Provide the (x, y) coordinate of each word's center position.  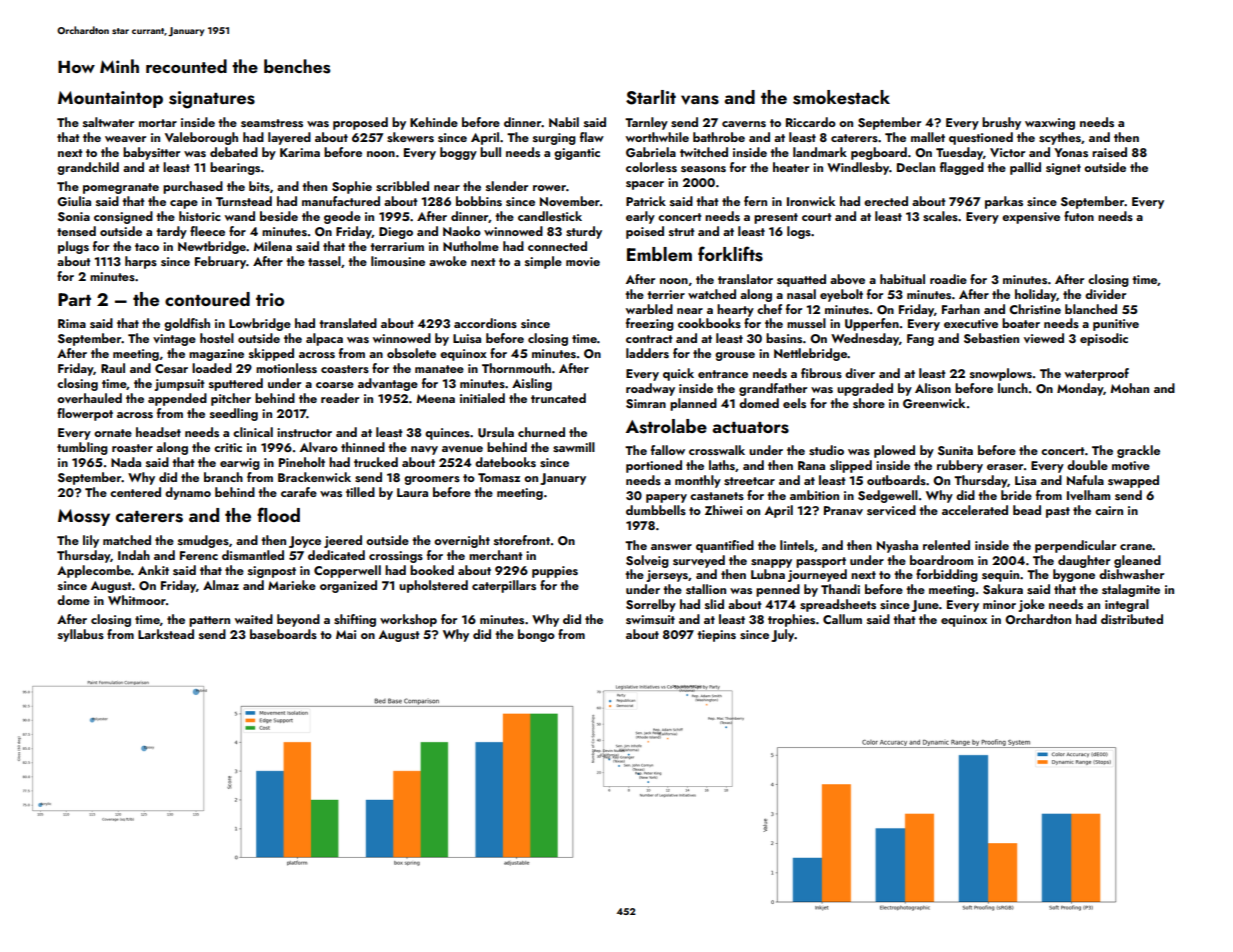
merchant (495, 555)
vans (700, 100)
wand (240, 216)
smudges (203, 541)
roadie (948, 279)
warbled (649, 309)
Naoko (462, 231)
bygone (1074, 575)
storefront (522, 540)
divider (1105, 294)
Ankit (153, 570)
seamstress (272, 123)
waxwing (1050, 124)
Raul (113, 368)
